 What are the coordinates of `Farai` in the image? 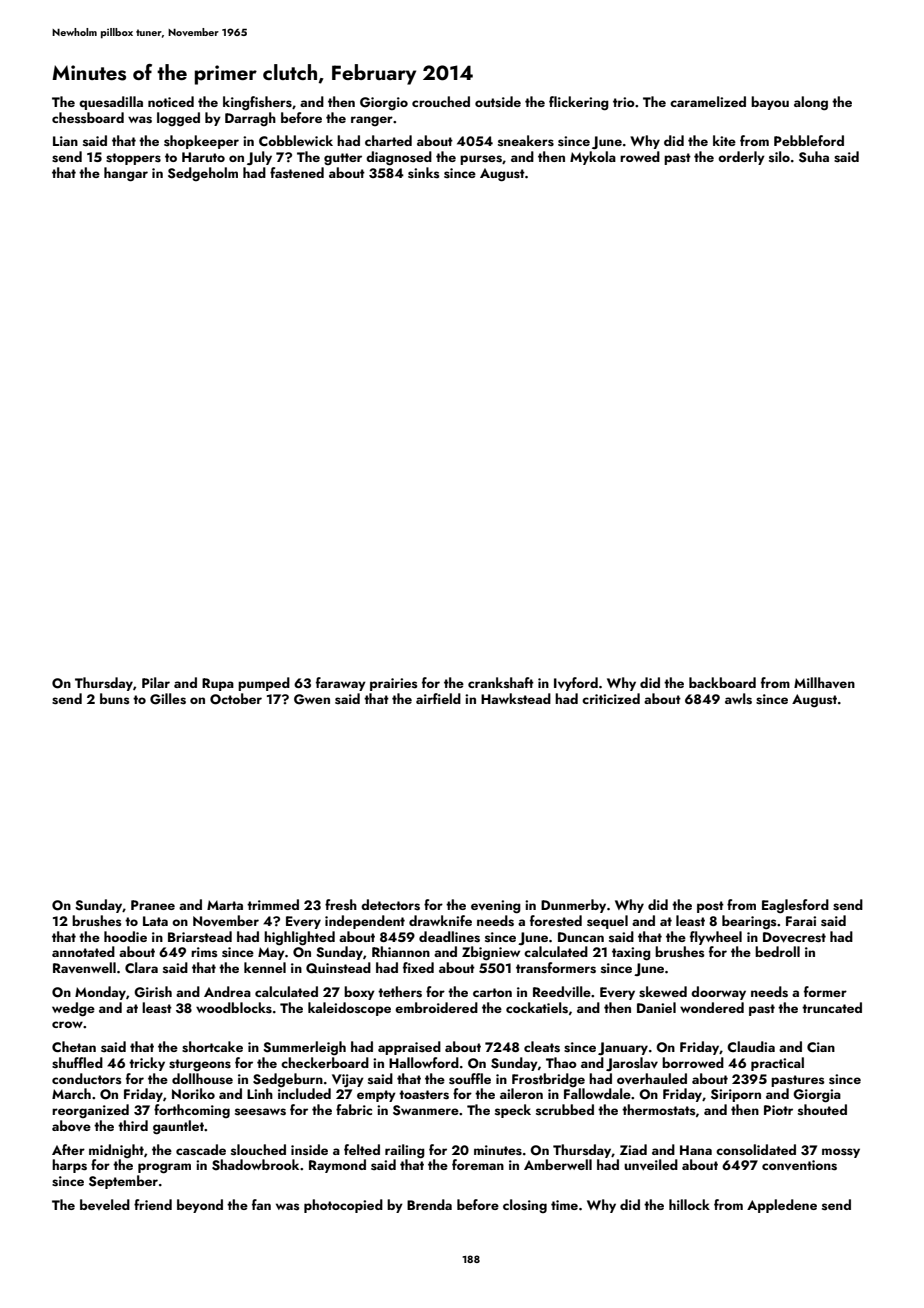 It's located at (801, 921).
